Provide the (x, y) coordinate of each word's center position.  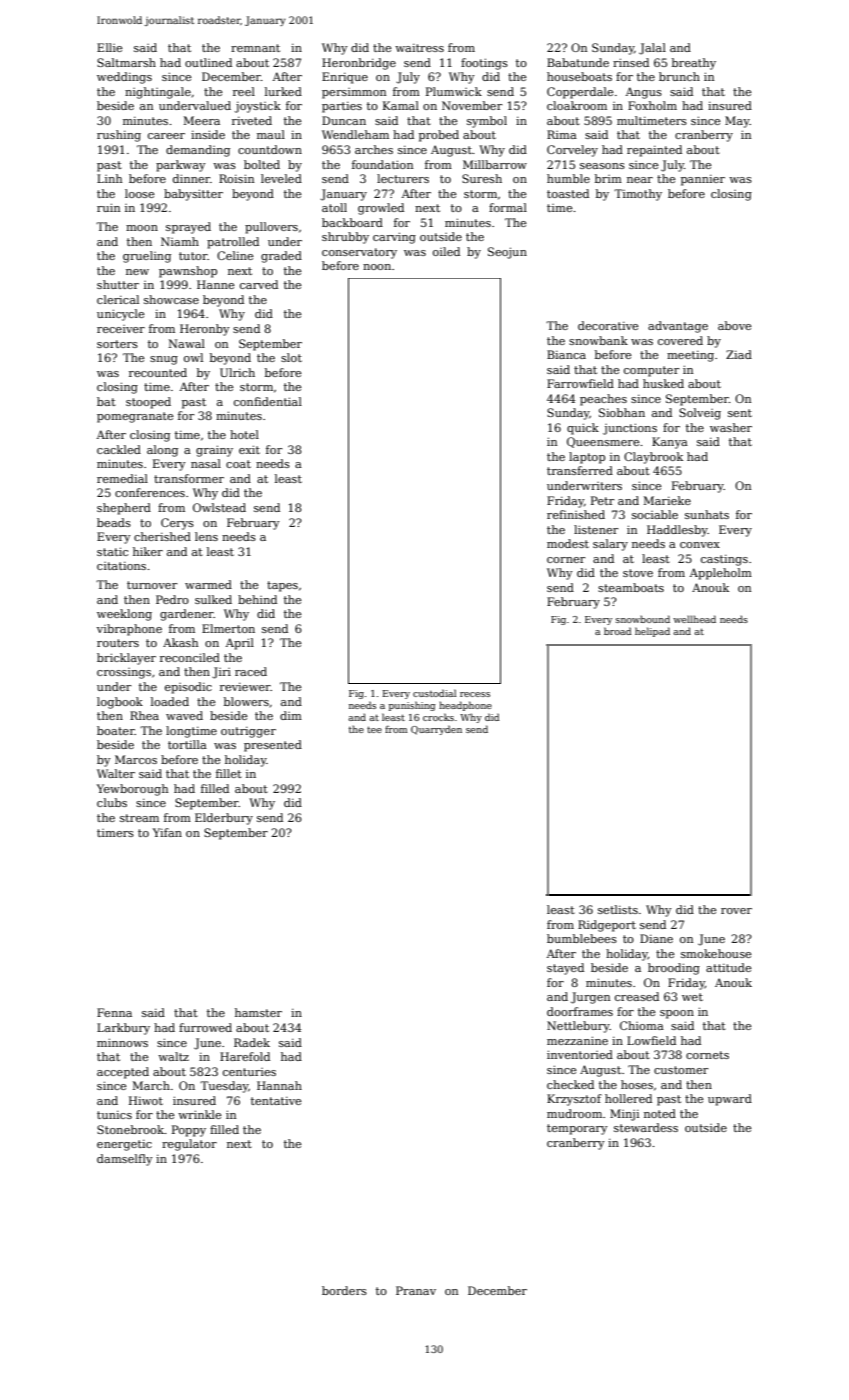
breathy (694, 64)
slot (291, 357)
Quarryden (436, 730)
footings (484, 64)
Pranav (416, 1290)
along (162, 451)
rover (736, 911)
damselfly (125, 1160)
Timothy (638, 195)
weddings (124, 78)
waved (184, 715)
